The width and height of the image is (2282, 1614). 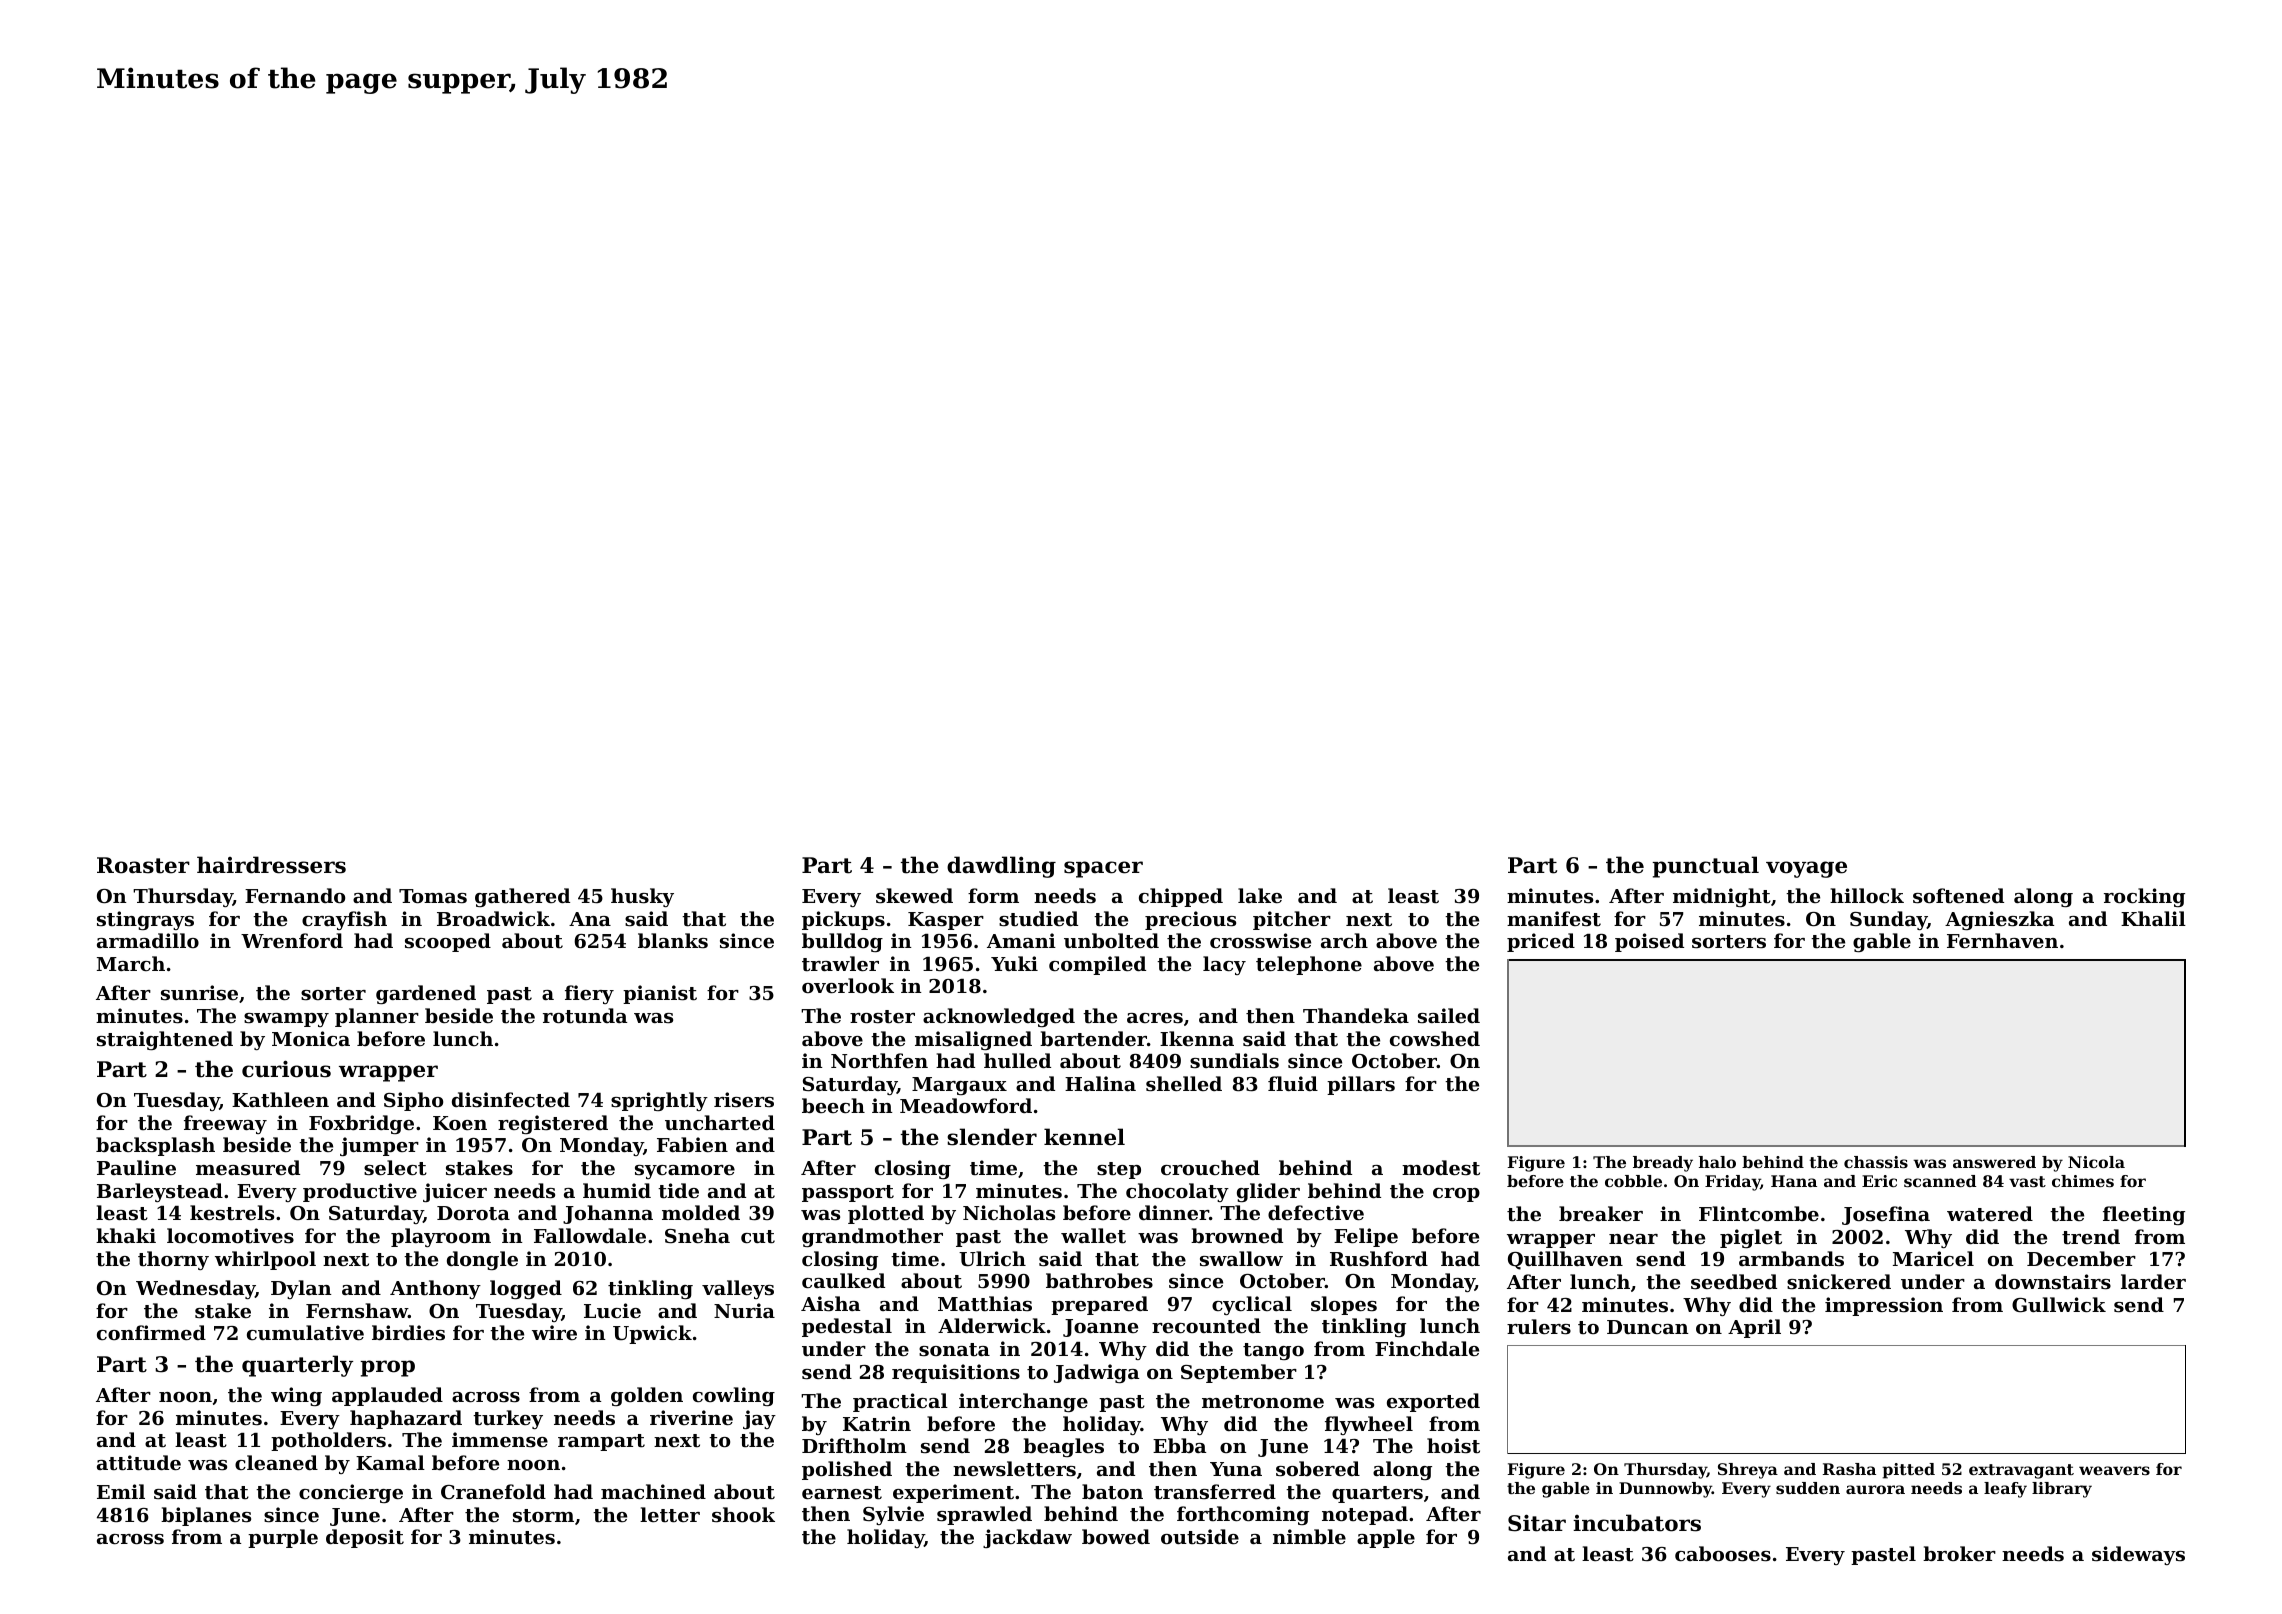 I want to click on Joanne, so click(x=1100, y=1328).
